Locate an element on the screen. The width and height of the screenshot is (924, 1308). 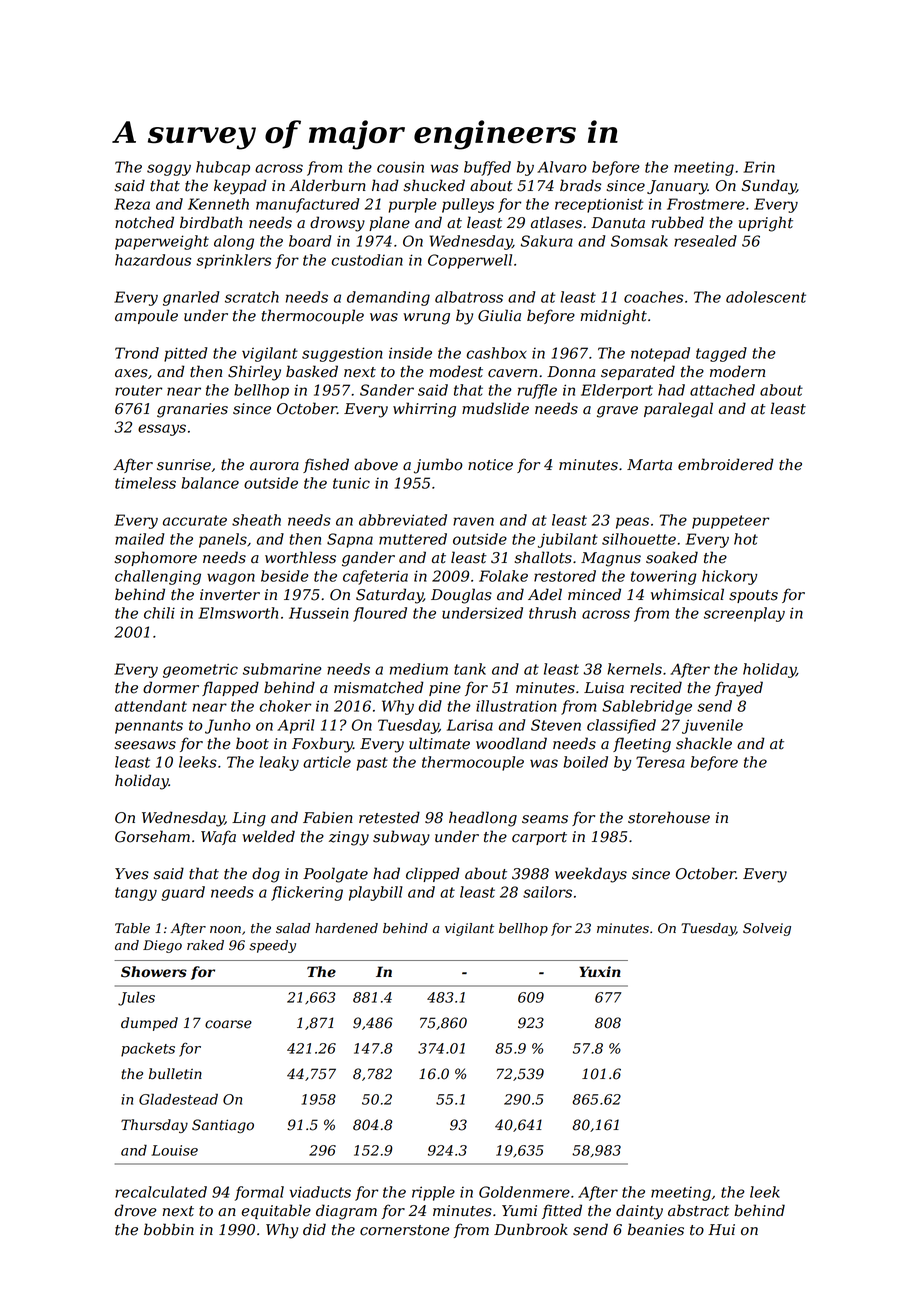
salad is located at coordinates (293, 928).
